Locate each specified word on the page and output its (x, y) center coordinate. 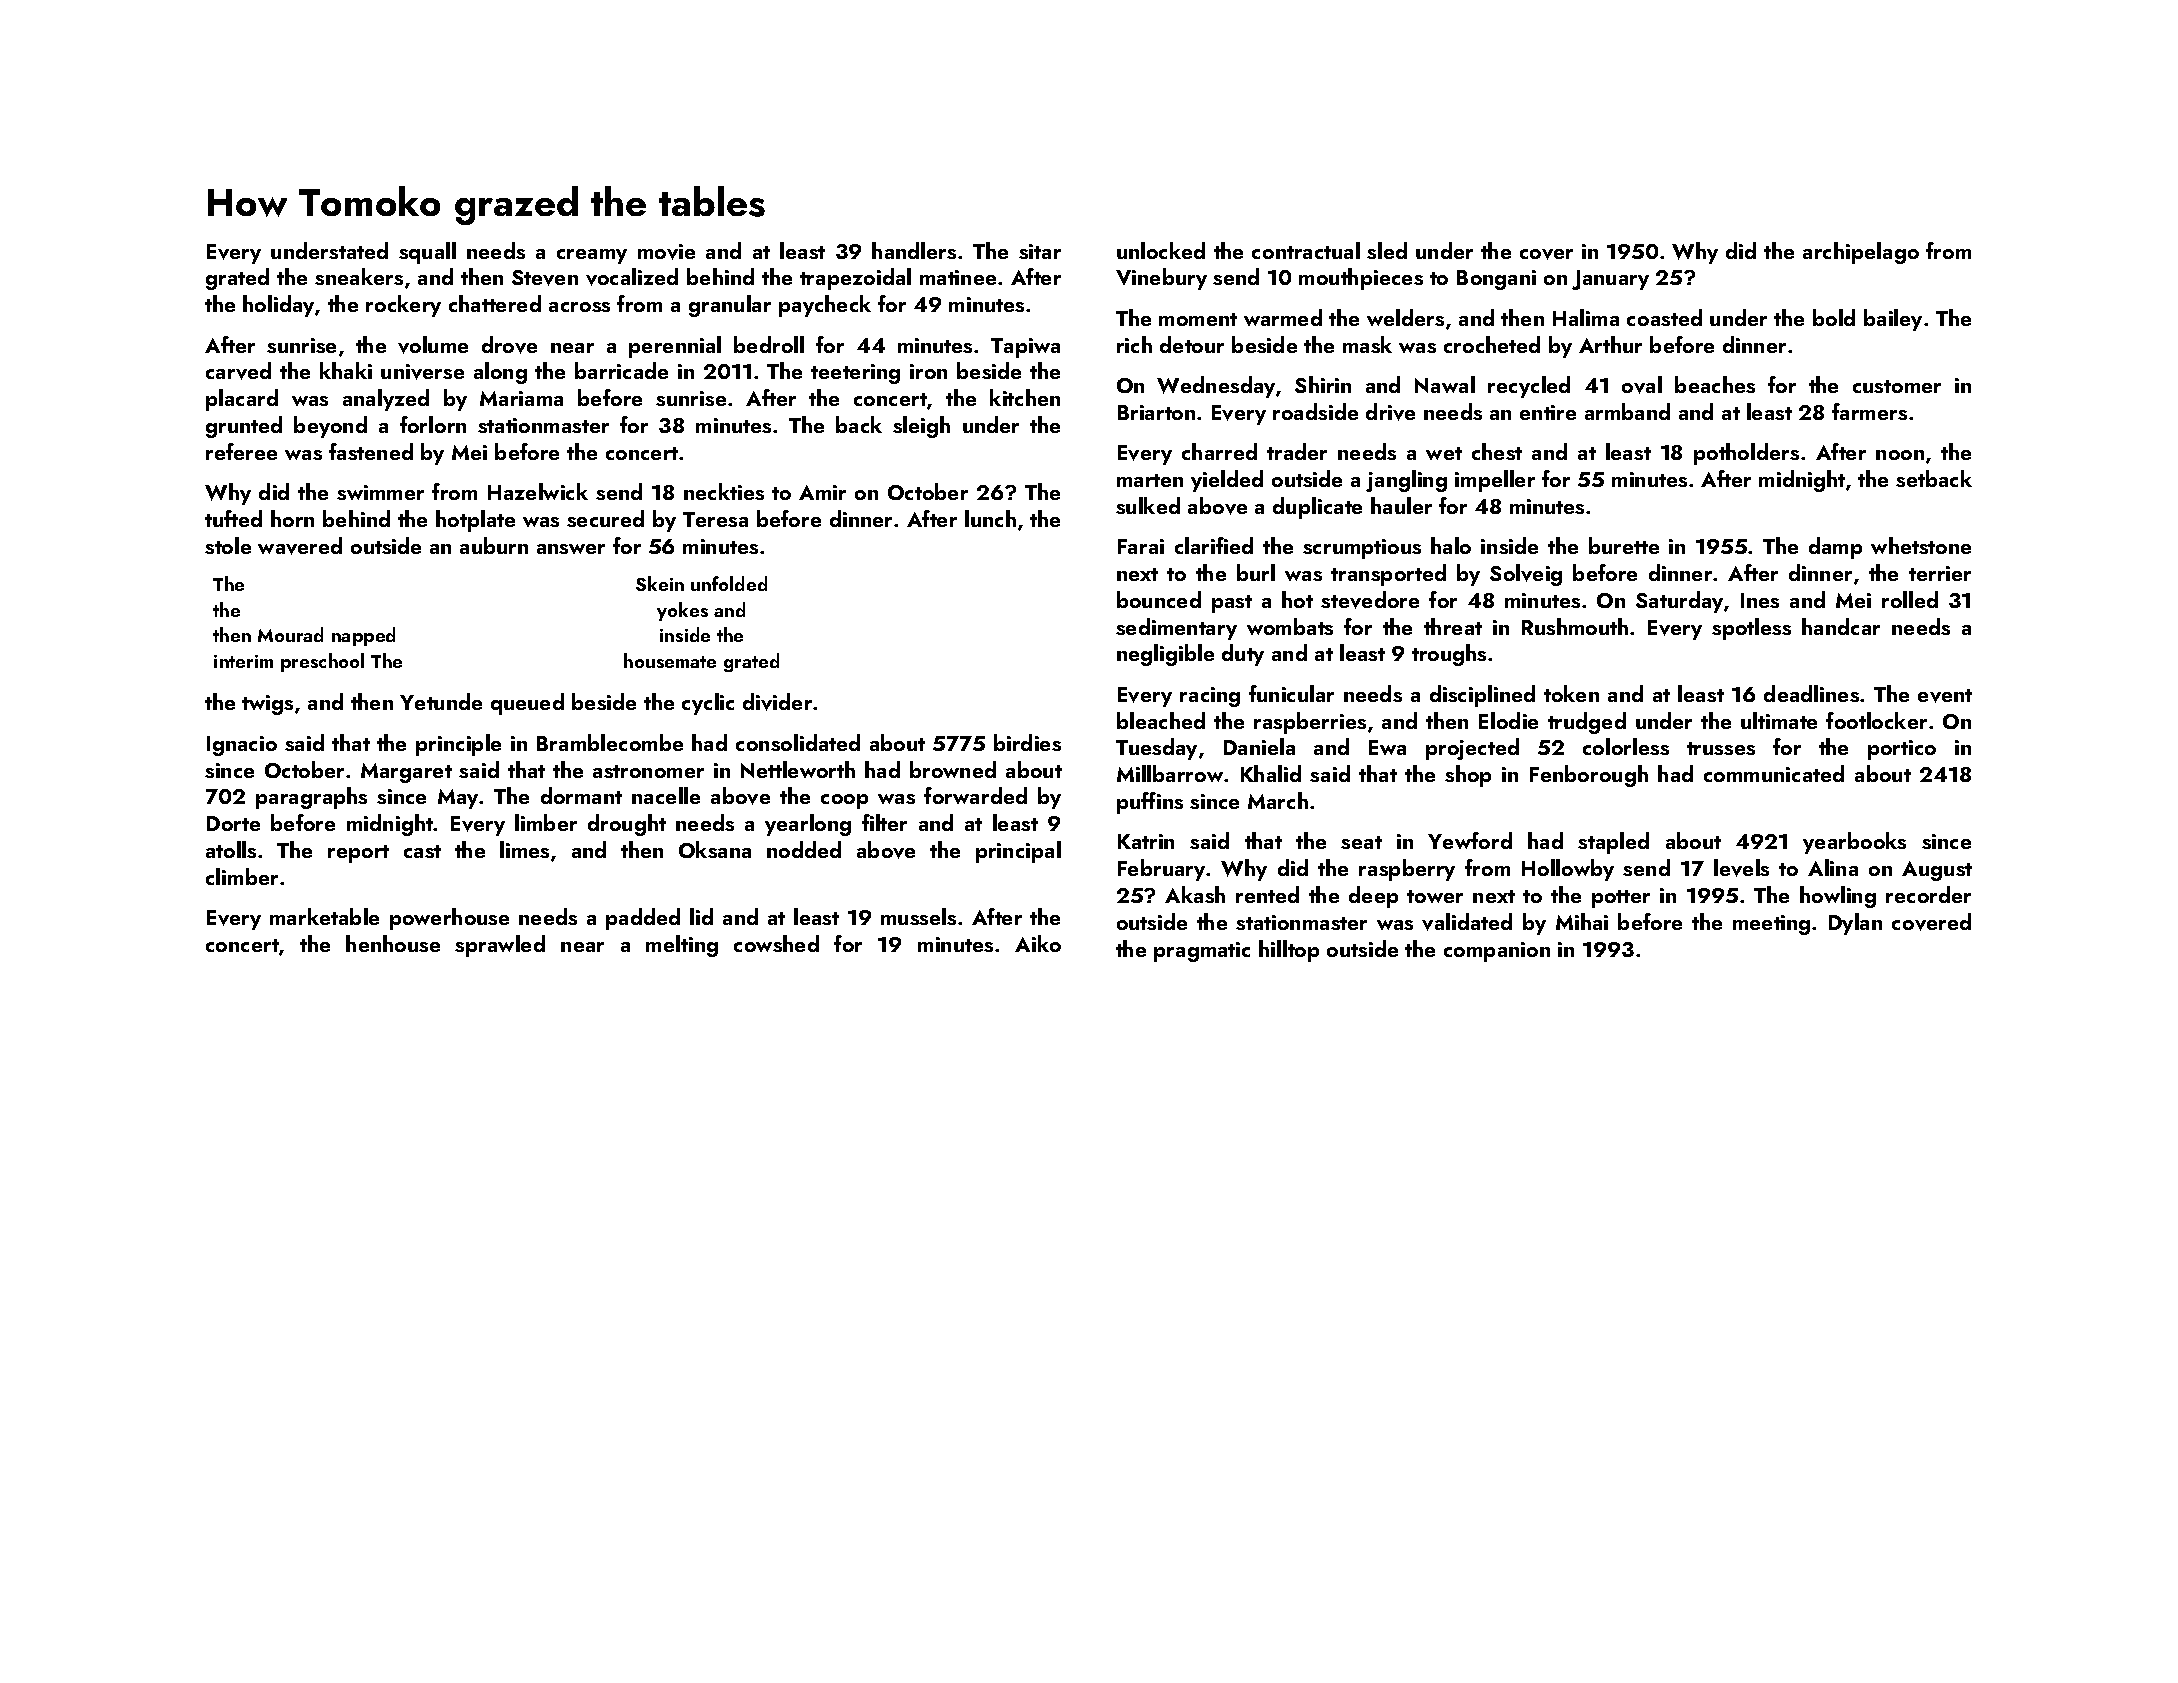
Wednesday (1216, 387)
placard (242, 400)
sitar (1040, 251)
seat (1361, 842)
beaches (1715, 384)
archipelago (1861, 253)
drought (627, 825)
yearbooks (1854, 843)
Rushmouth (1575, 626)
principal (1018, 852)
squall (427, 253)
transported (1388, 575)
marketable (324, 916)
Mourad (290, 634)
